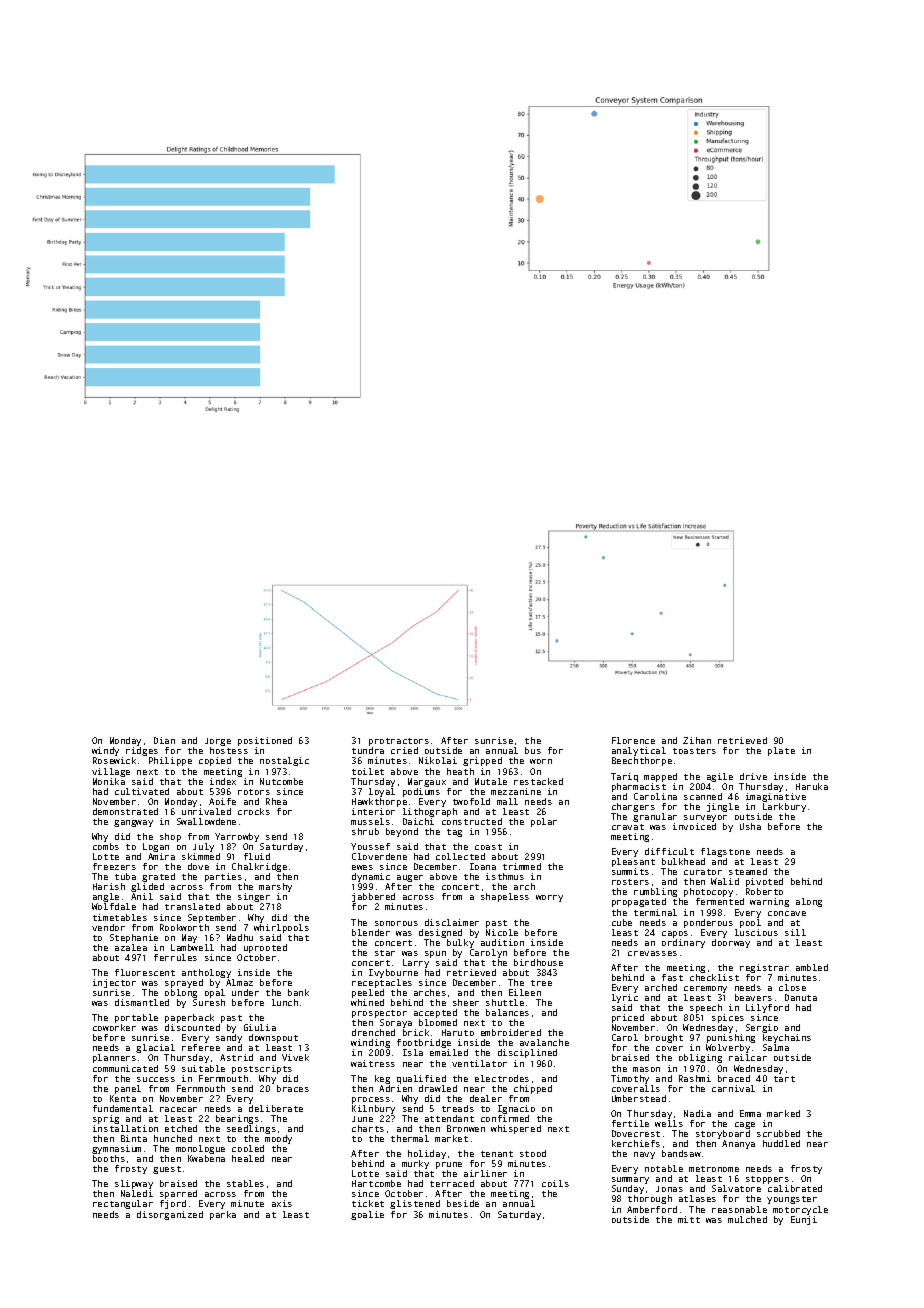 This page has width=924, height=1308. What do you see at coordinates (239, 982) in the page?
I see `Almaz` at bounding box center [239, 982].
